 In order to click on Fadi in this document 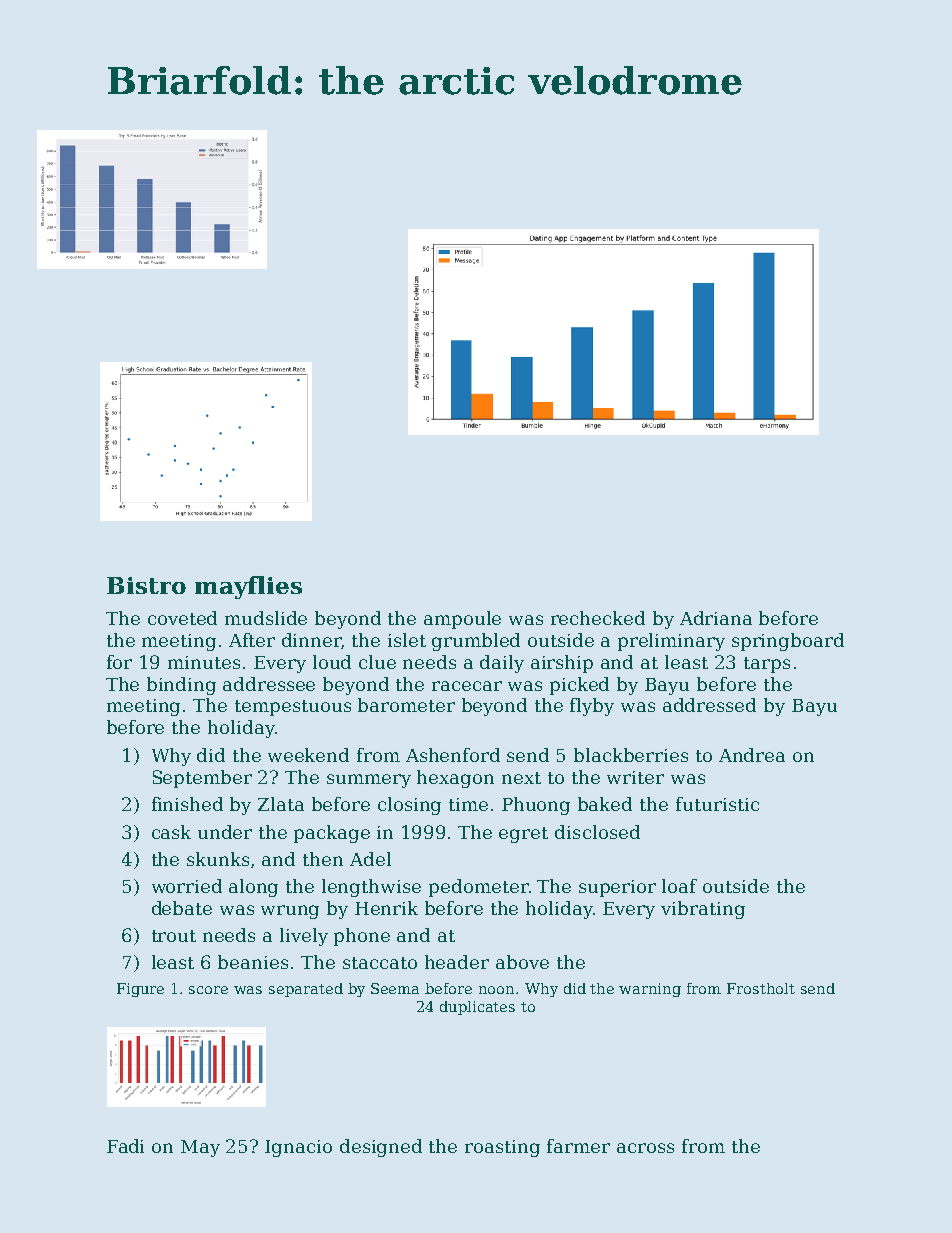, I will do `click(125, 1146)`.
